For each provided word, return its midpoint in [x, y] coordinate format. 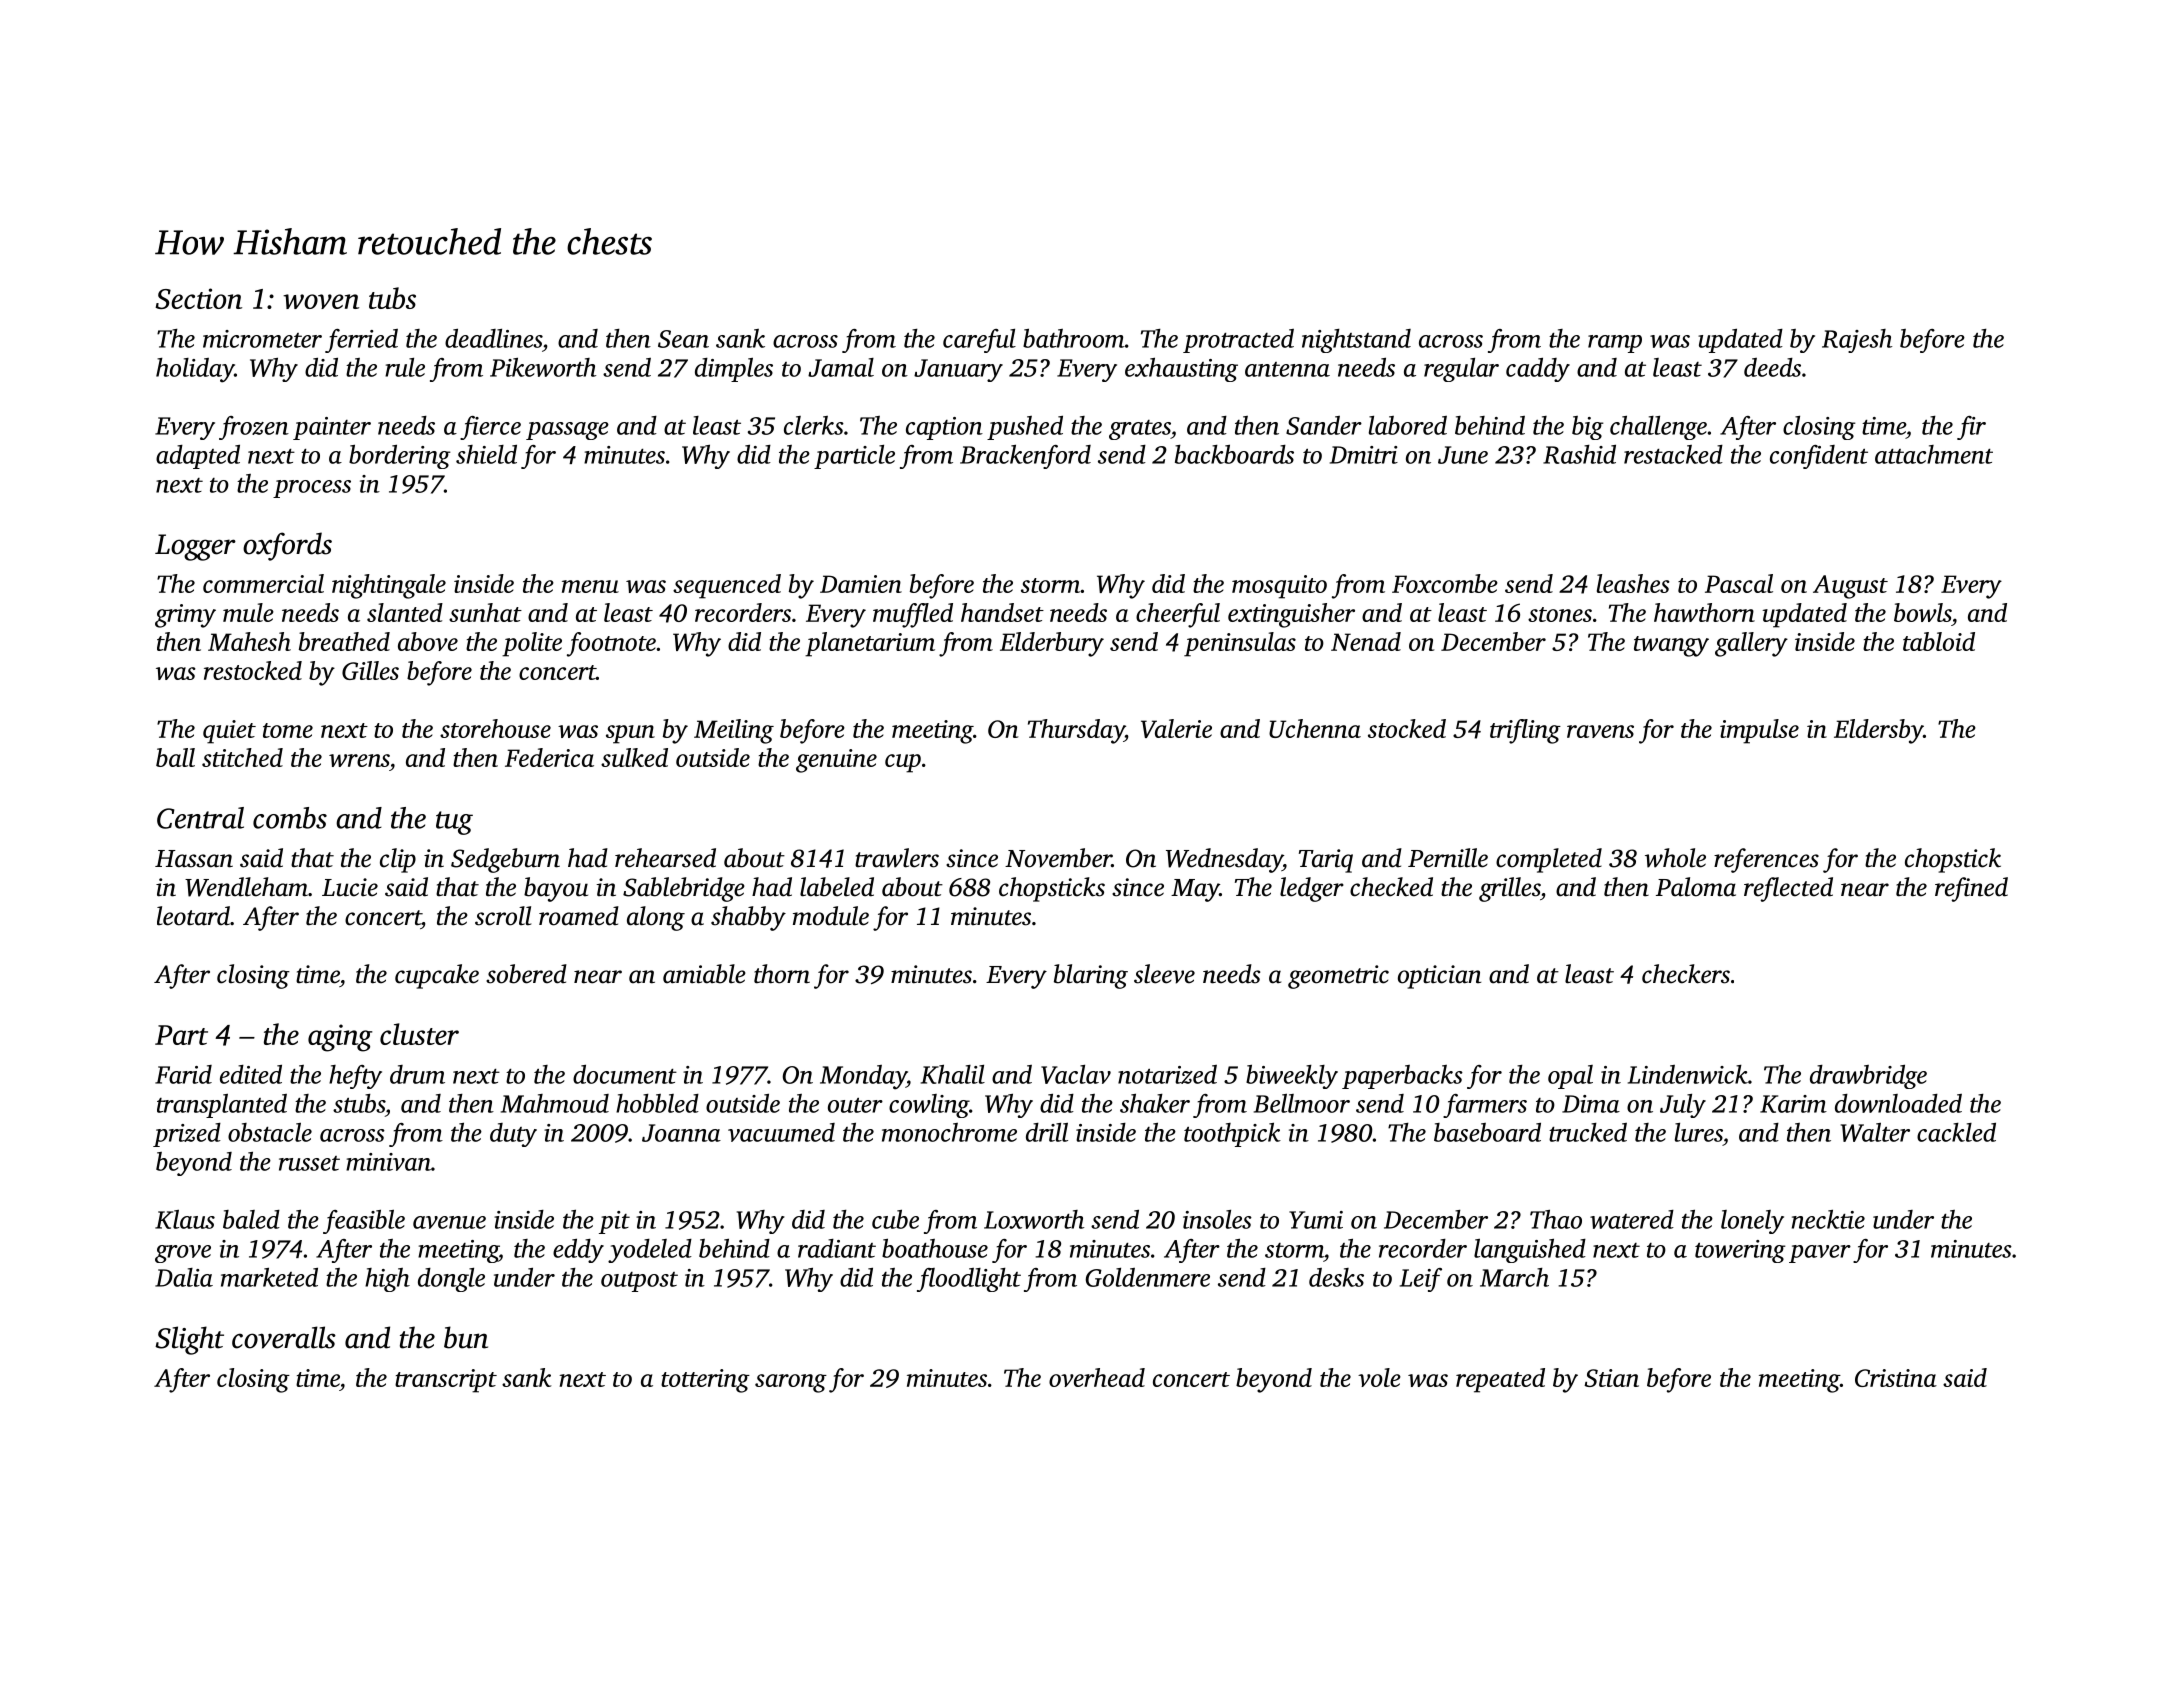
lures [1699, 1132]
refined [1971, 889]
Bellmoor [1302, 1103]
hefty [355, 1077]
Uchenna [1315, 728]
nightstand [1356, 341]
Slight [189, 1340]
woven [321, 301]
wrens [359, 760]
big [1588, 428]
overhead [1097, 1377]
